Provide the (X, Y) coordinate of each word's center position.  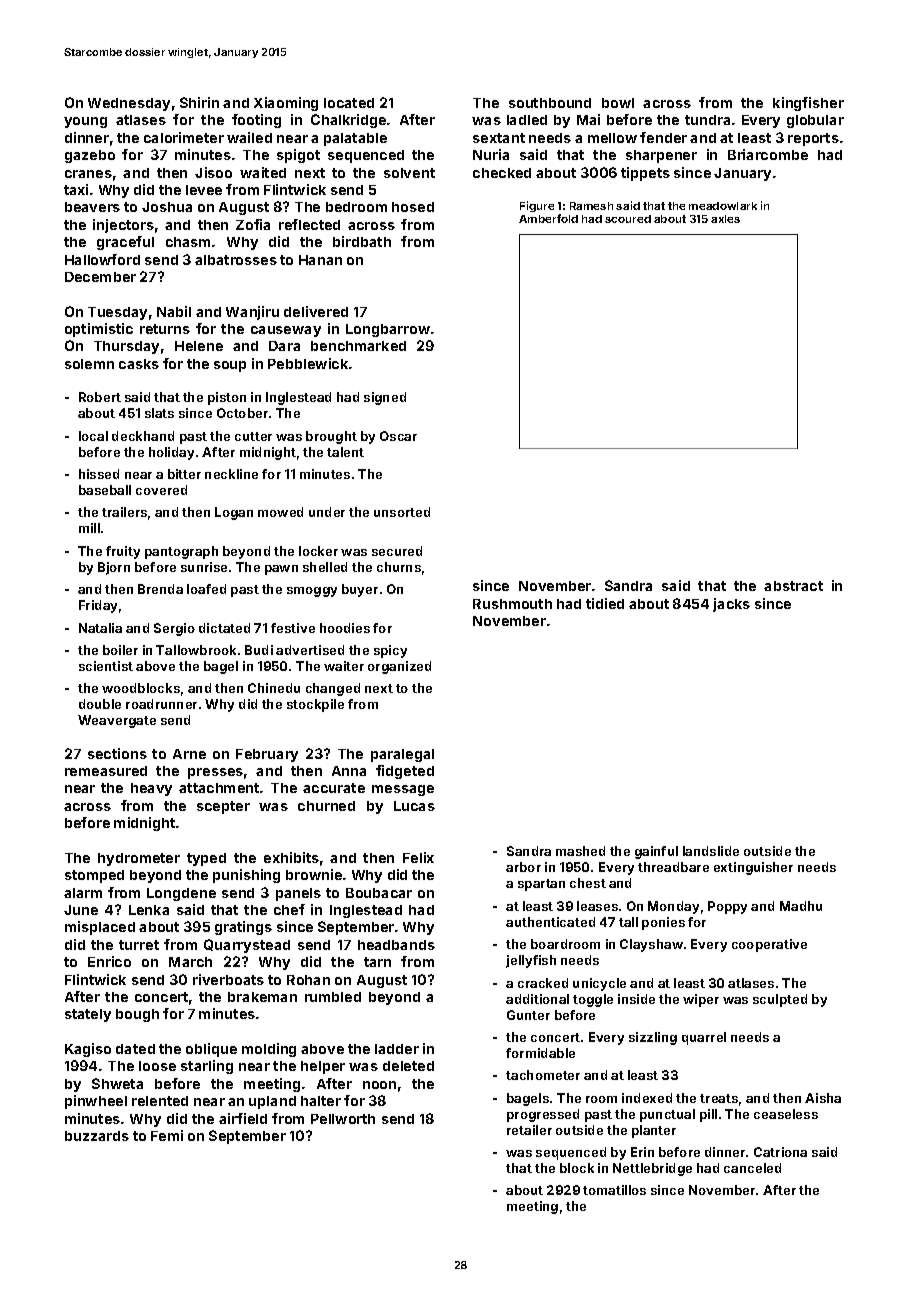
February (267, 755)
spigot (298, 156)
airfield (243, 1118)
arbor (523, 867)
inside (636, 999)
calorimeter (184, 137)
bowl (618, 103)
